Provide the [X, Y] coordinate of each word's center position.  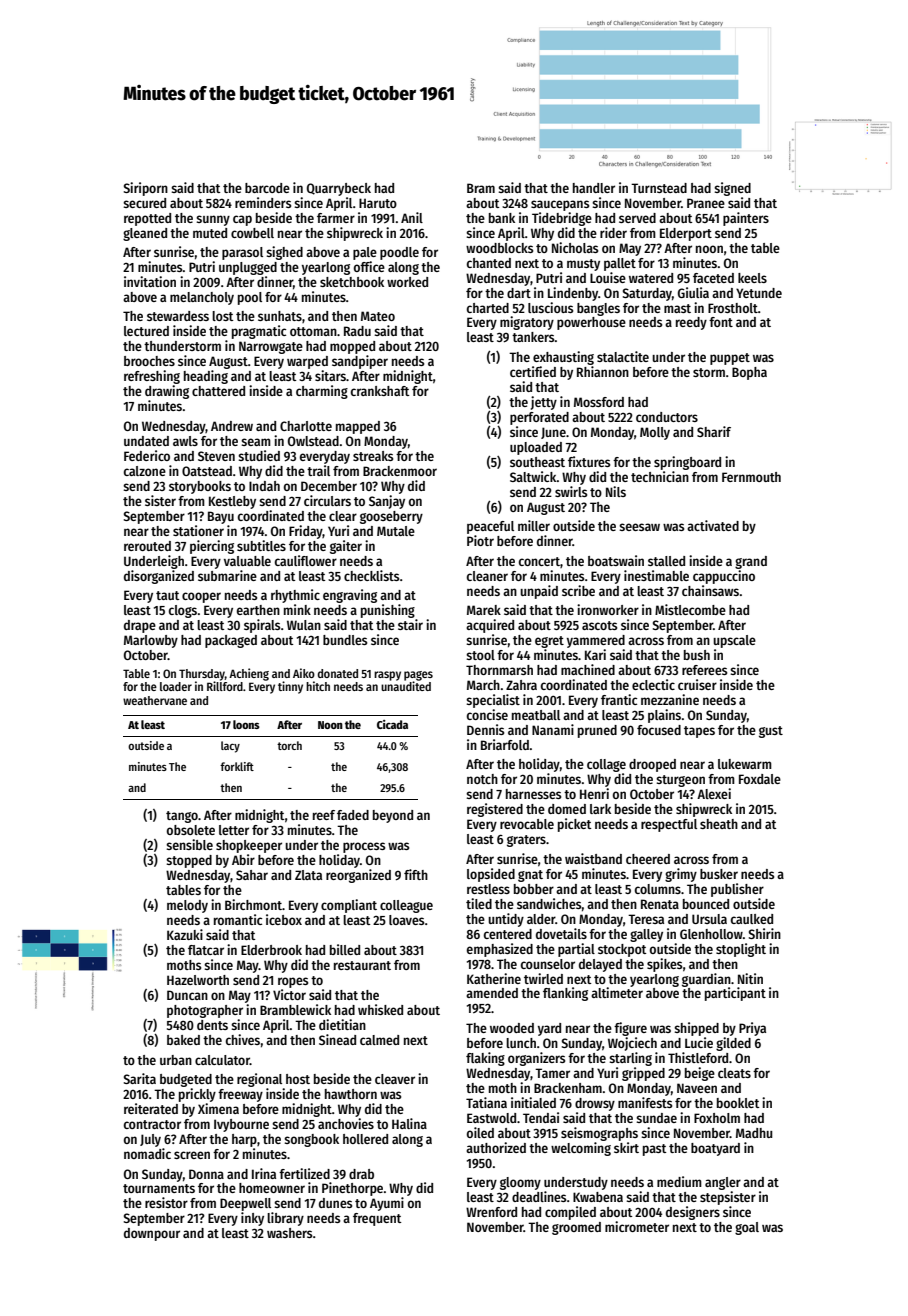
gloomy [520, 1183]
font [721, 322]
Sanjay [387, 502]
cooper [201, 597]
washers [289, 1233]
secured [144, 203]
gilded [733, 1044]
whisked [380, 1009]
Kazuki [185, 934]
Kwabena [598, 1197]
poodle [399, 253]
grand [751, 562]
